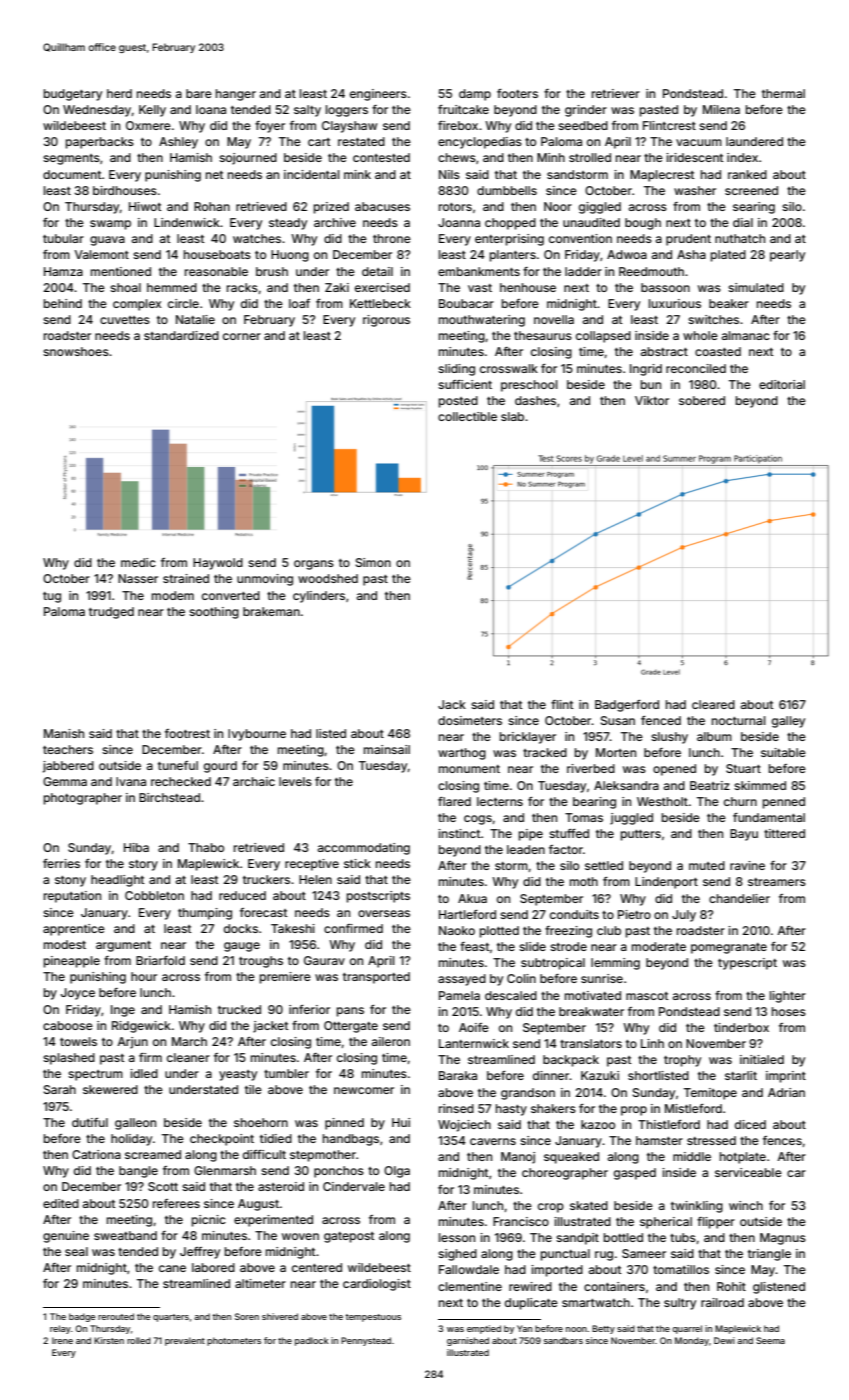 This image has width=849, height=1400. Describe the element at coordinates (373, 562) in the image. I see `Simon` at that location.
